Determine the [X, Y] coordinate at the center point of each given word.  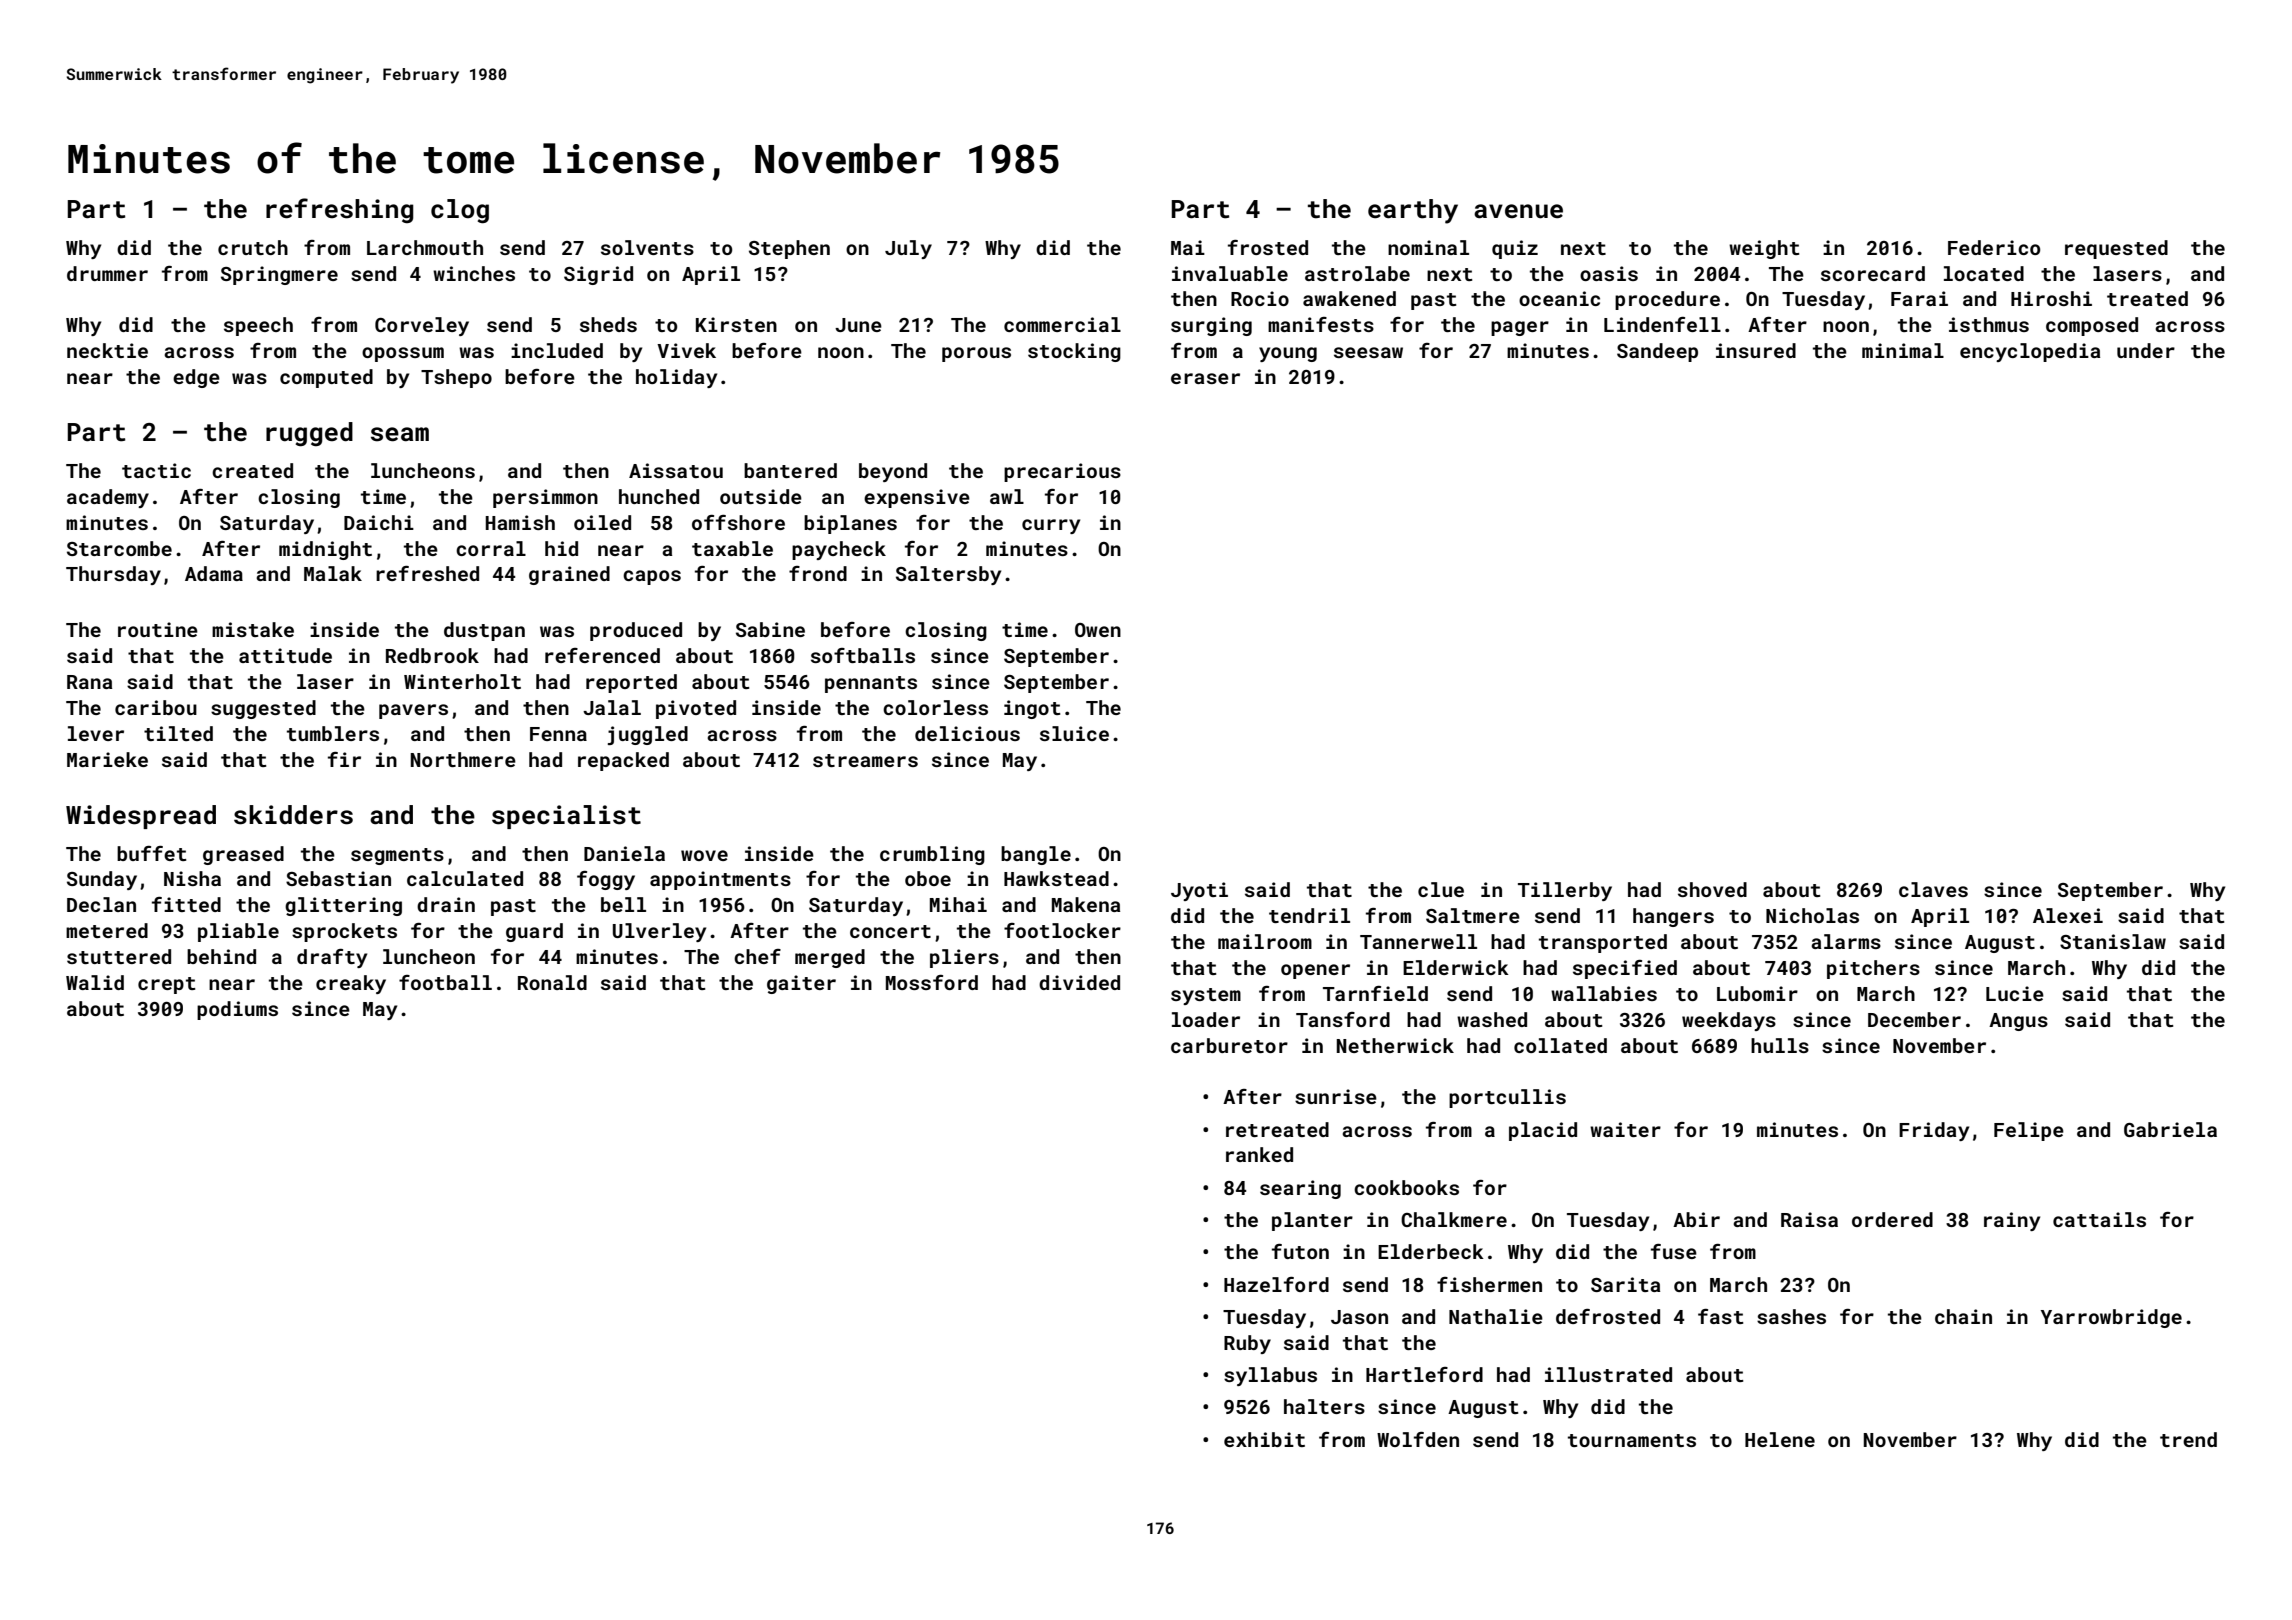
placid [1543, 1131]
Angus [2018, 1022]
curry [1051, 526]
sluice [1074, 733]
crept [166, 985]
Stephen [789, 249]
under [2146, 350]
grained [569, 575]
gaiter [801, 984]
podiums [237, 1010]
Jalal [612, 707]
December [1914, 1019]
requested [2116, 249]
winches [474, 273]
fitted [186, 904]
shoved [1712, 889]
